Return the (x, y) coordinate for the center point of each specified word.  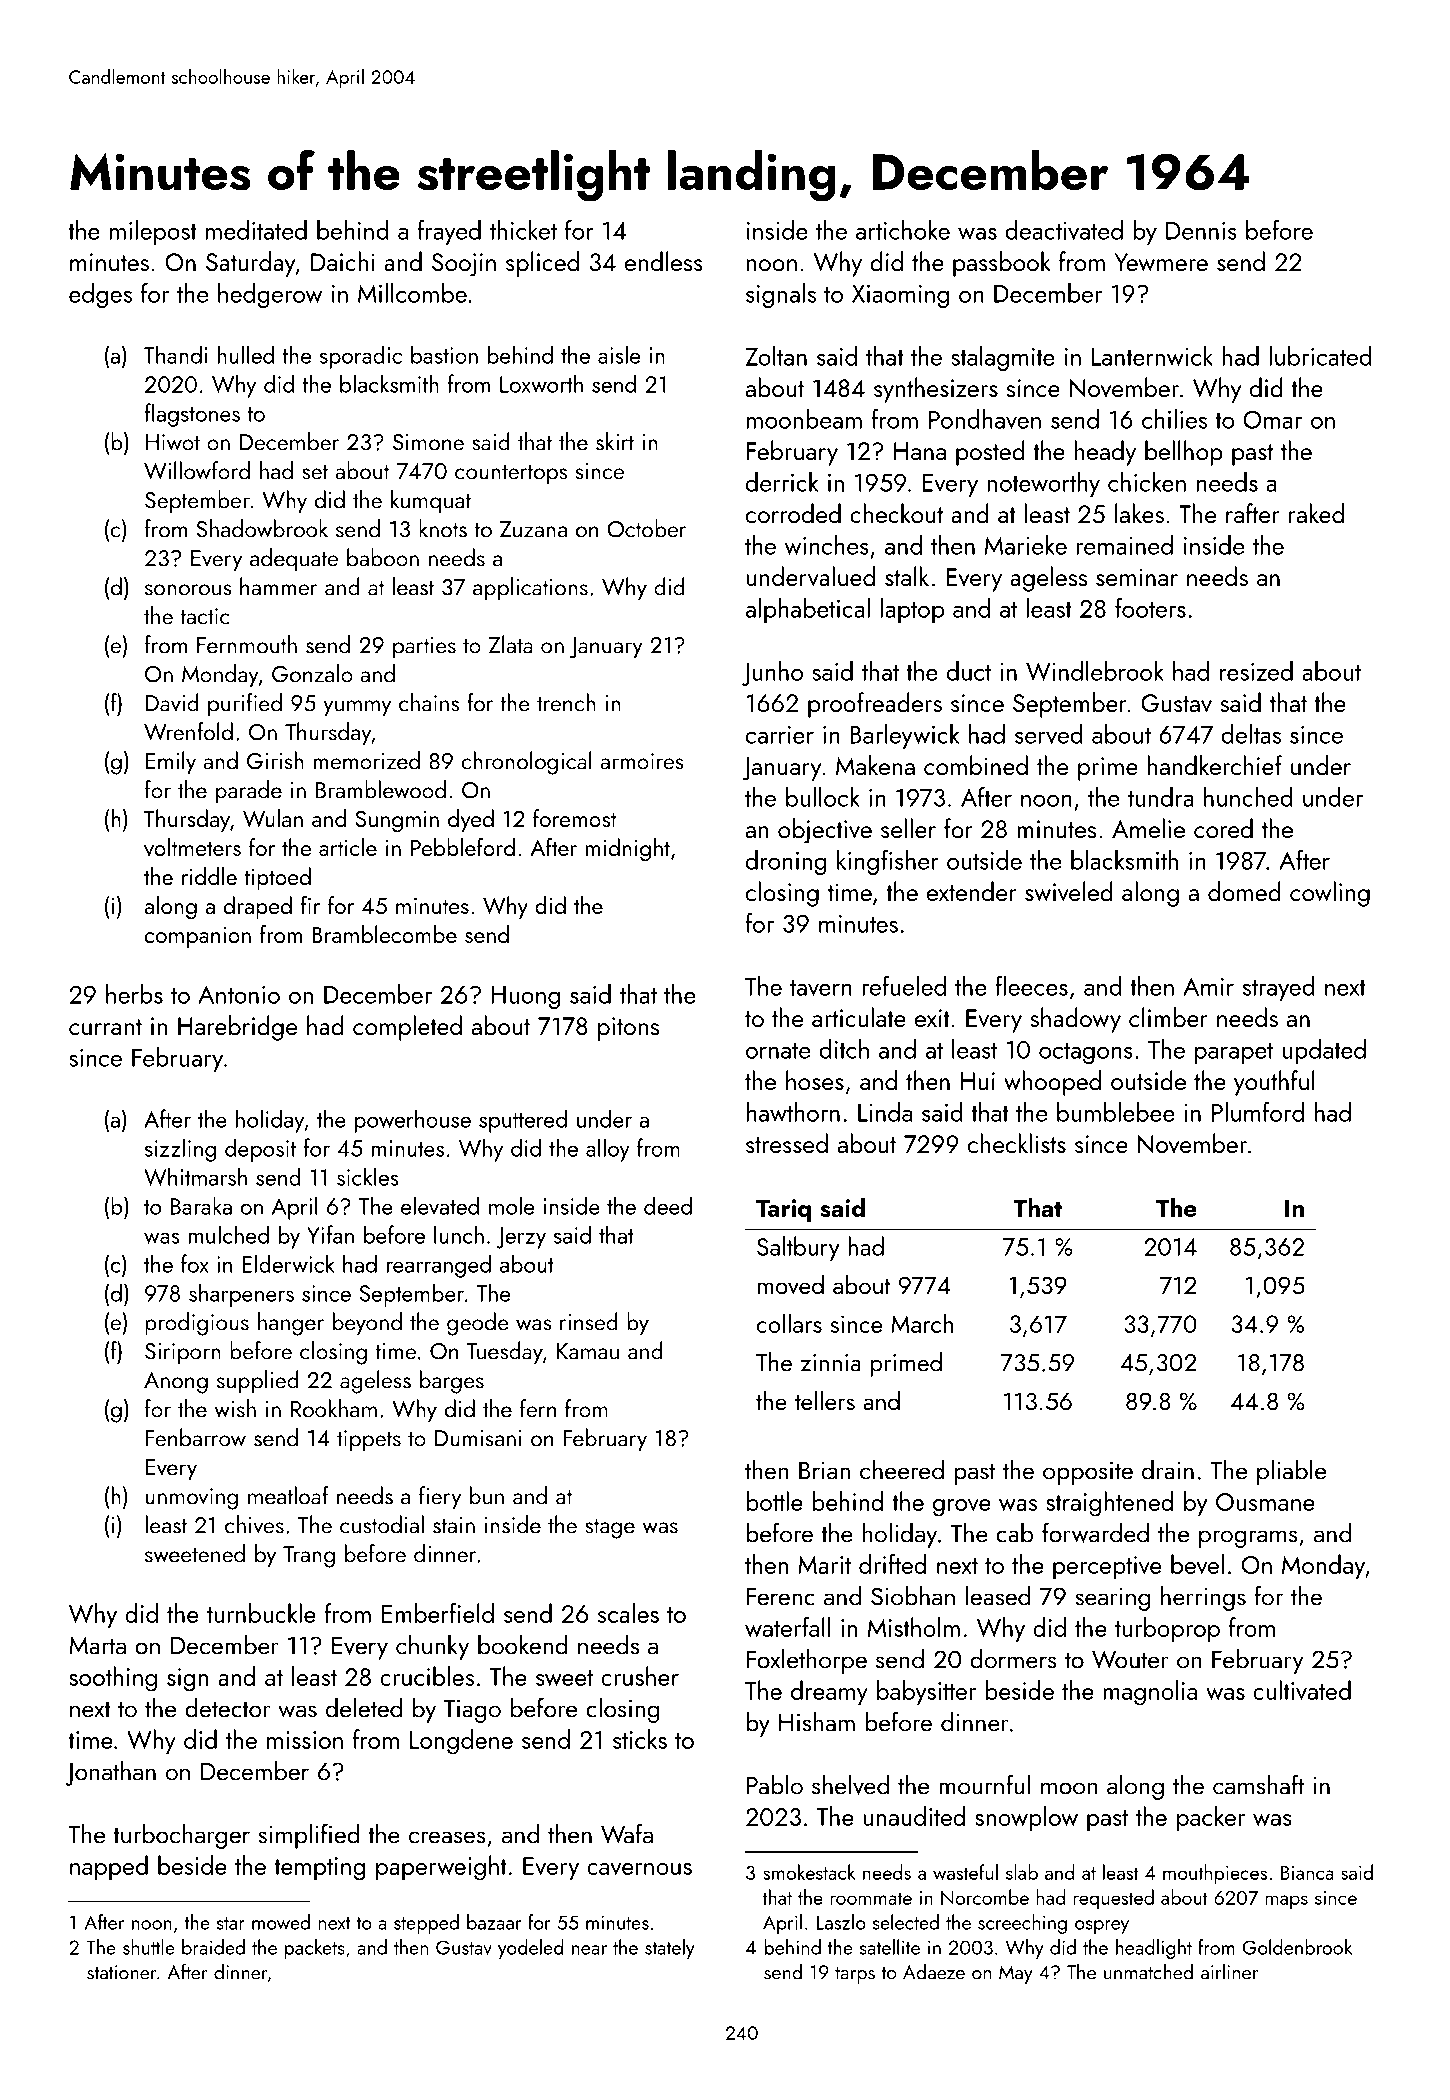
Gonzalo (312, 673)
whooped (1052, 1083)
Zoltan (776, 356)
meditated (256, 230)
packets (315, 1949)
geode (478, 1324)
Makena (875, 765)
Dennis (1201, 231)
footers (1150, 608)
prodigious (197, 1324)
